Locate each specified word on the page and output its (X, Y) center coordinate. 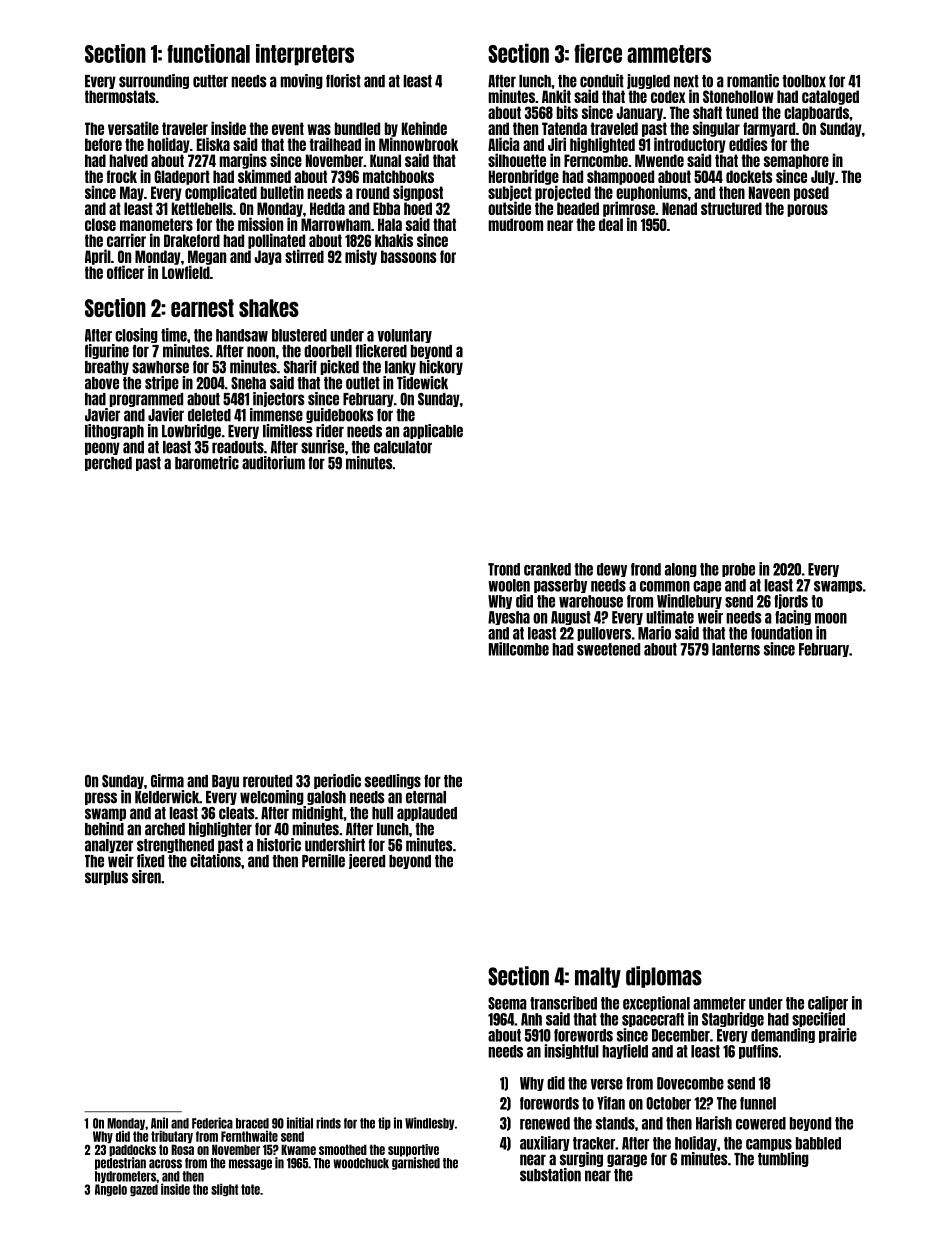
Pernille (323, 861)
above (102, 383)
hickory (441, 367)
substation (550, 1175)
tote (250, 1189)
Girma (167, 781)
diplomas (664, 977)
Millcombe (519, 649)
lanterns (736, 649)
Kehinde (424, 128)
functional (208, 53)
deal (611, 224)
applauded (427, 814)
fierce (598, 53)
